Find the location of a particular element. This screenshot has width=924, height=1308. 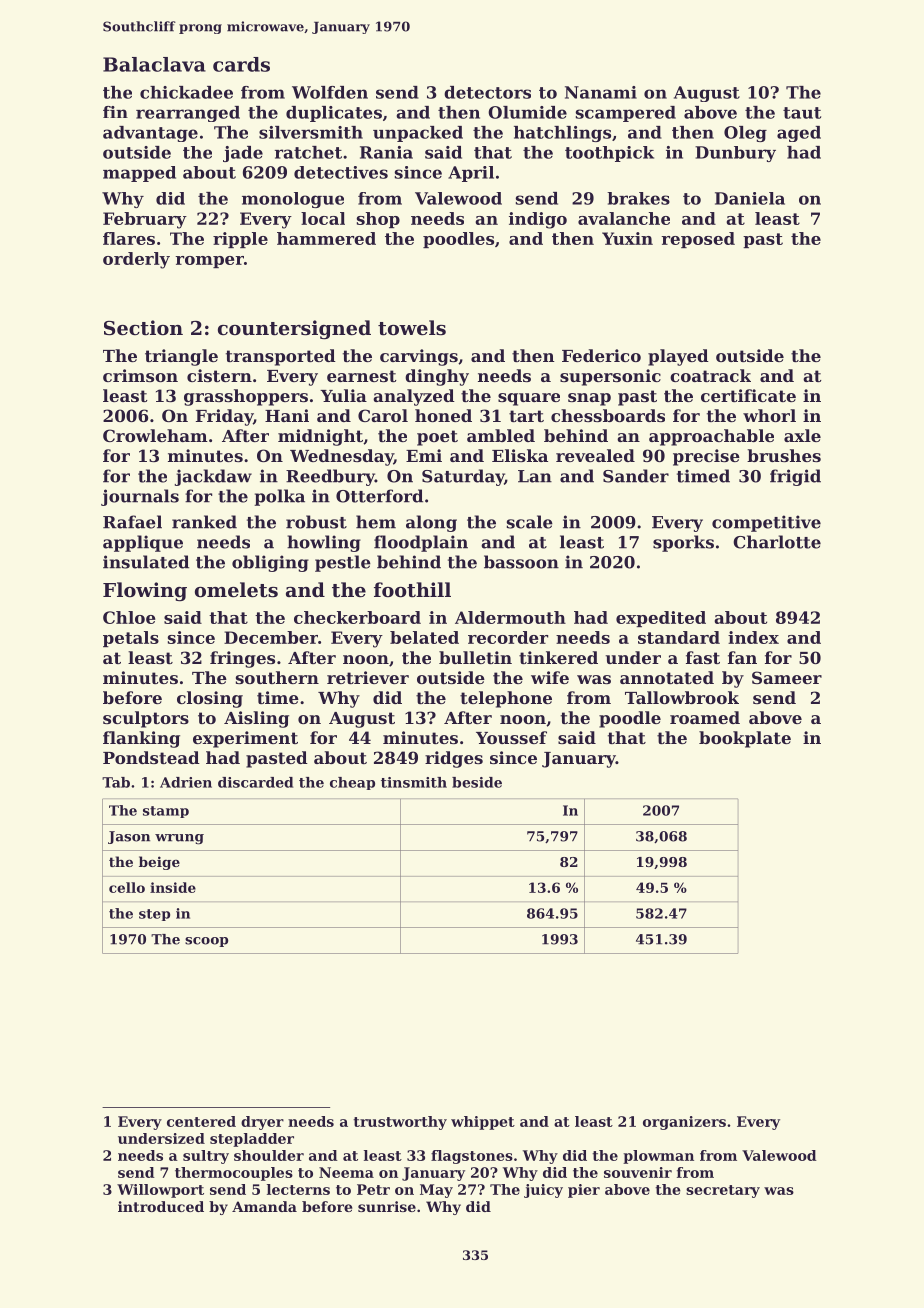

Wolfden is located at coordinates (330, 92).
